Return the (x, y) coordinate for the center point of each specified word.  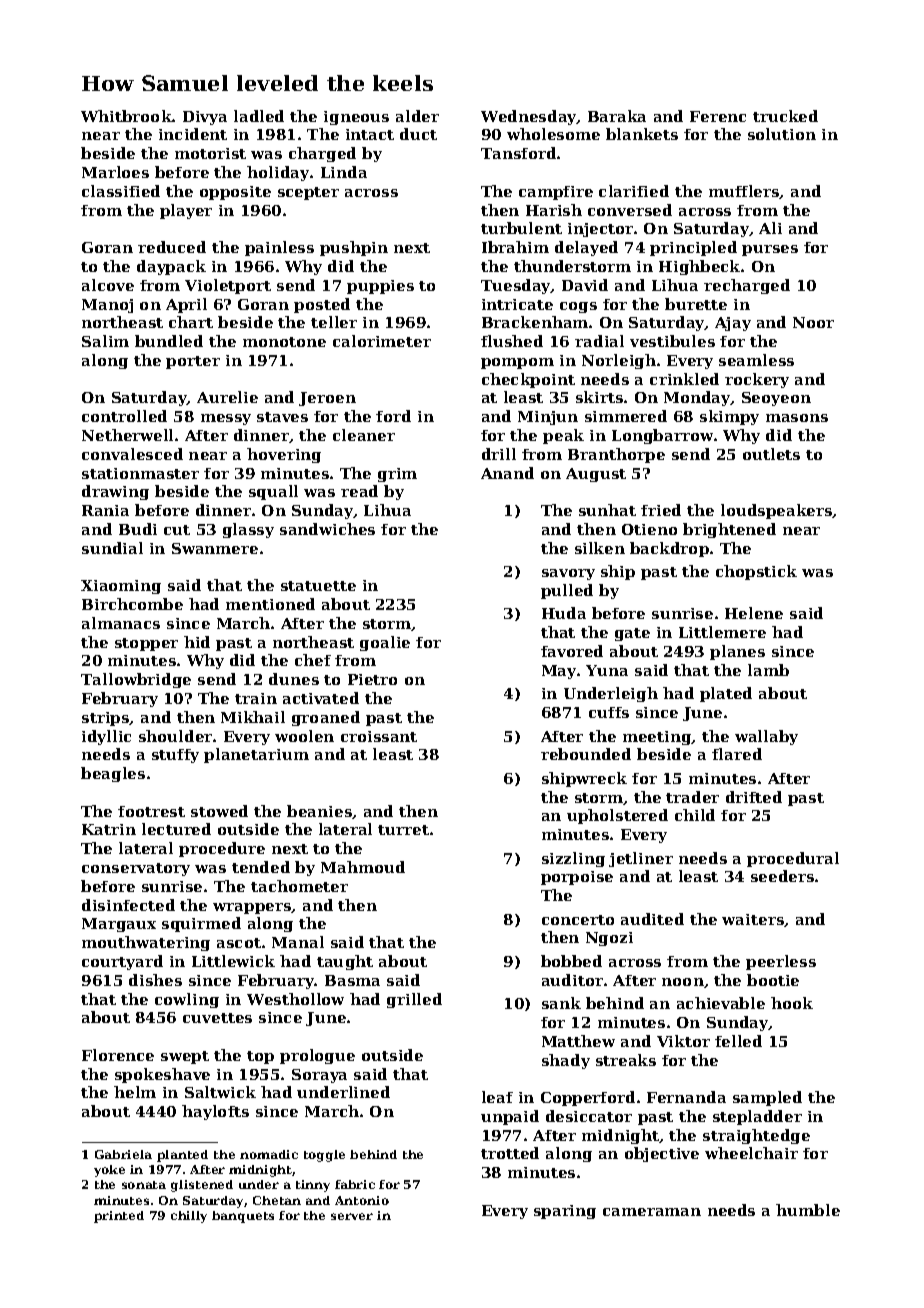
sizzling (573, 859)
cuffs (609, 712)
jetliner (641, 859)
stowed (219, 811)
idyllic (106, 737)
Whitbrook (126, 116)
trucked (785, 116)
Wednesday (529, 117)
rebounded (586, 754)
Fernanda (686, 1097)
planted (182, 1156)
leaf (497, 1097)
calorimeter (382, 341)
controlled (124, 416)
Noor (813, 322)
